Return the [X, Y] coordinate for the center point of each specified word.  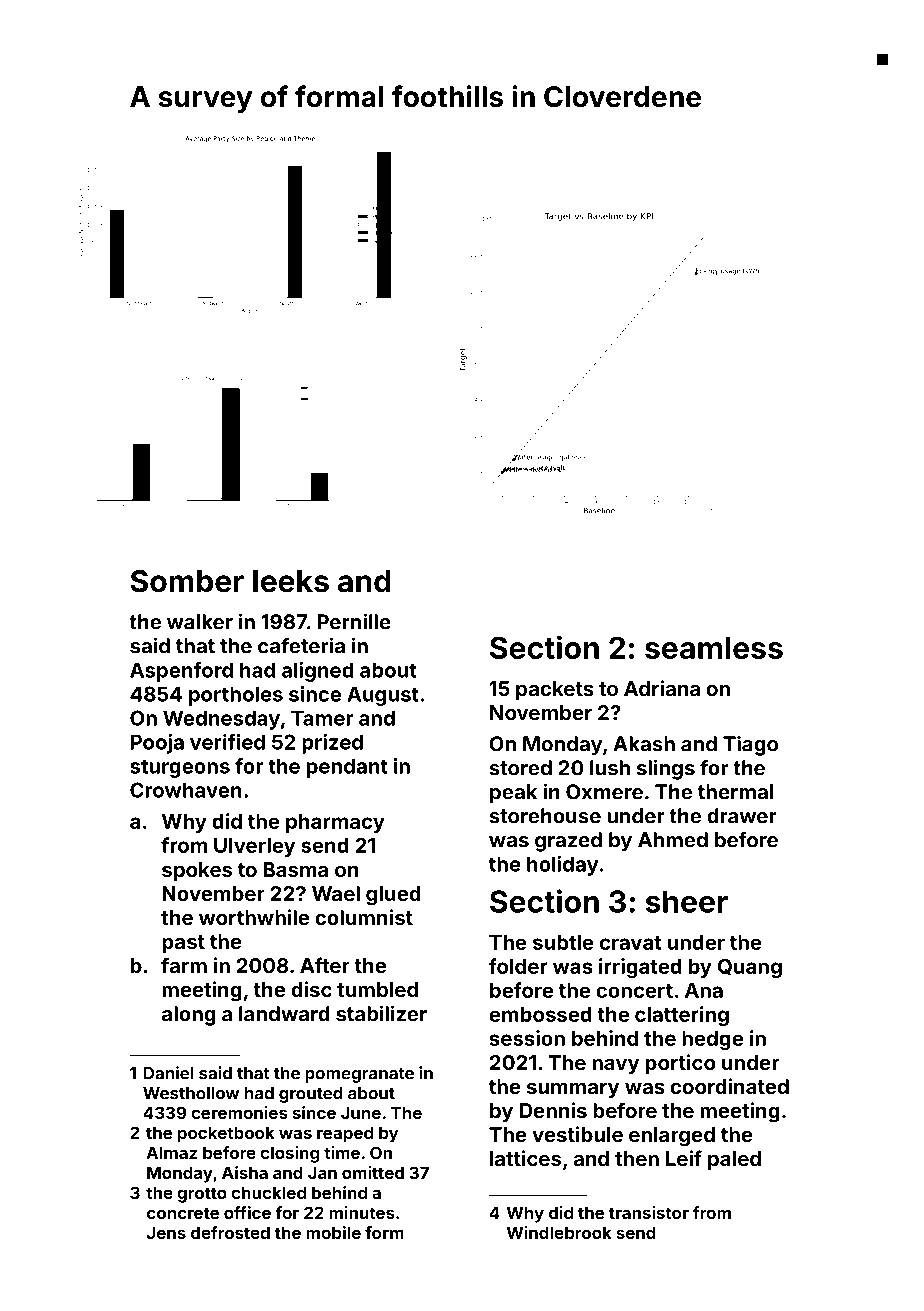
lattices [525, 1158]
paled [734, 1160]
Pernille [354, 621]
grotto [202, 1195]
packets [555, 690]
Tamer [322, 718]
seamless [714, 648]
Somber [187, 581]
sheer [687, 901]
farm [184, 965]
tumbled [377, 989]
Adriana [662, 688]
